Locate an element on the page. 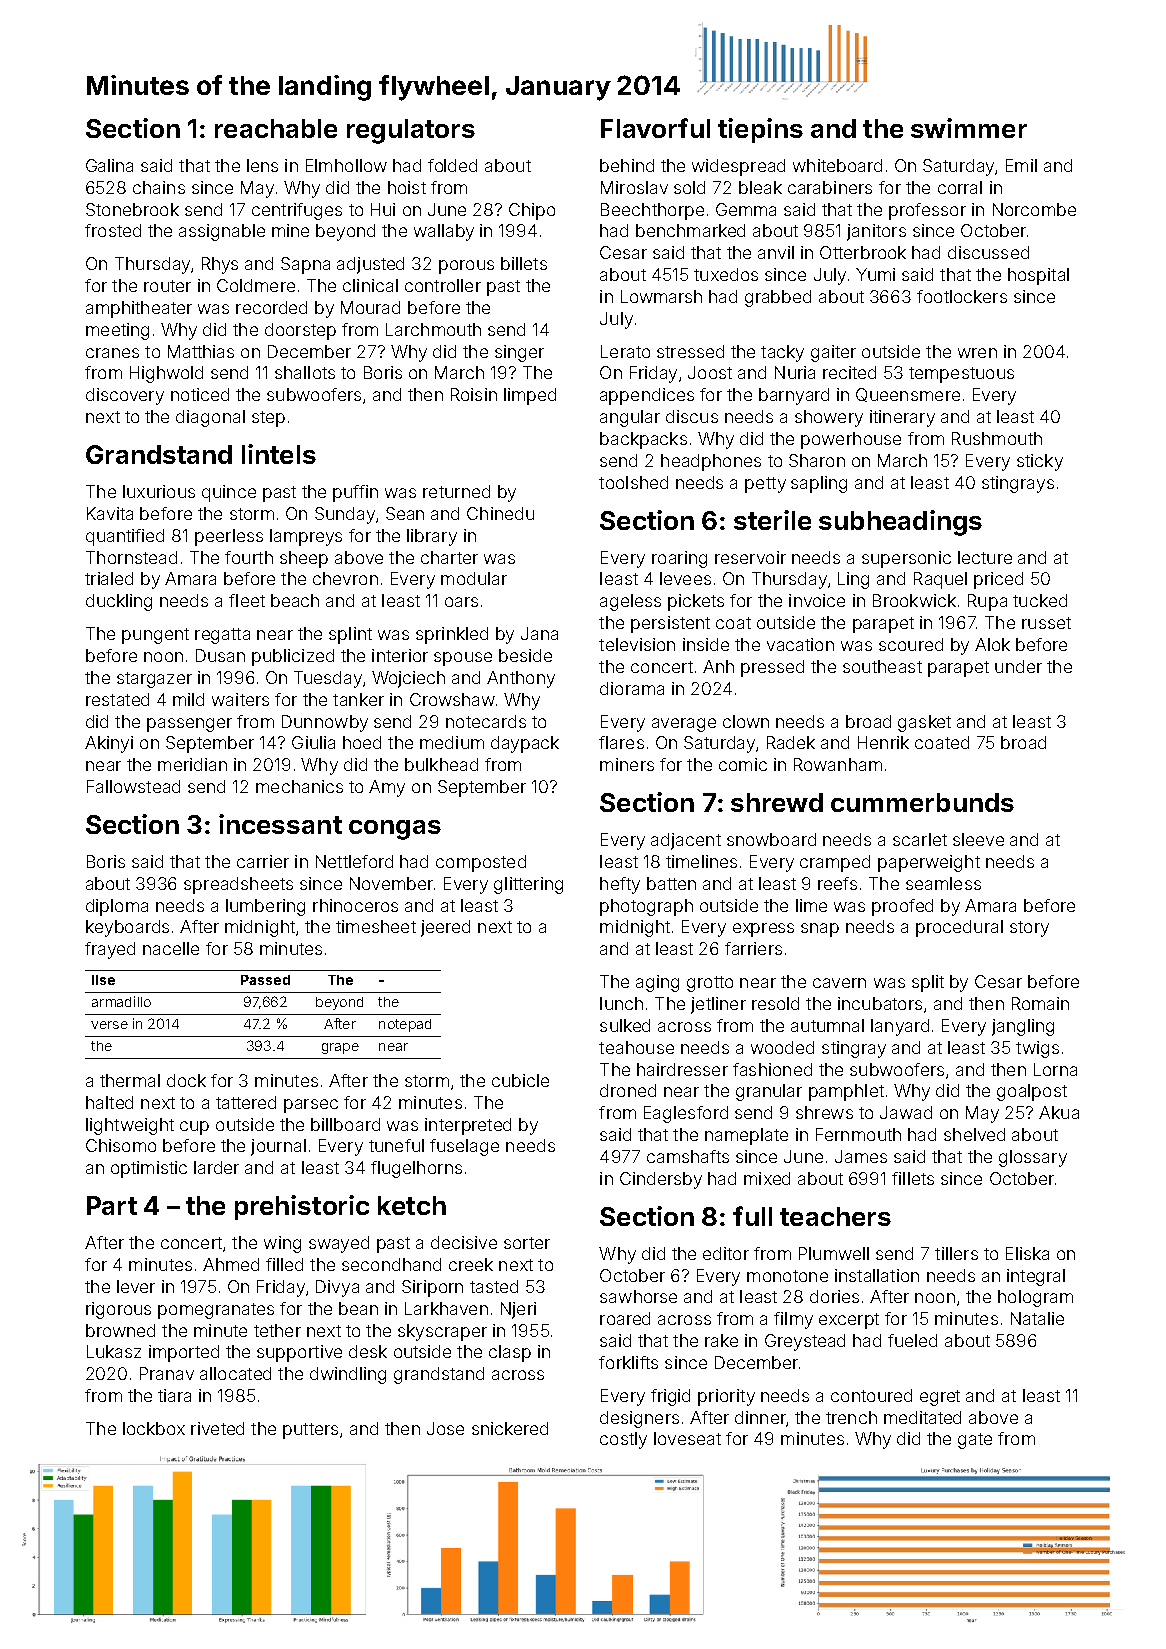 The image size is (1166, 1649). Flavorful is located at coordinates (655, 128).
